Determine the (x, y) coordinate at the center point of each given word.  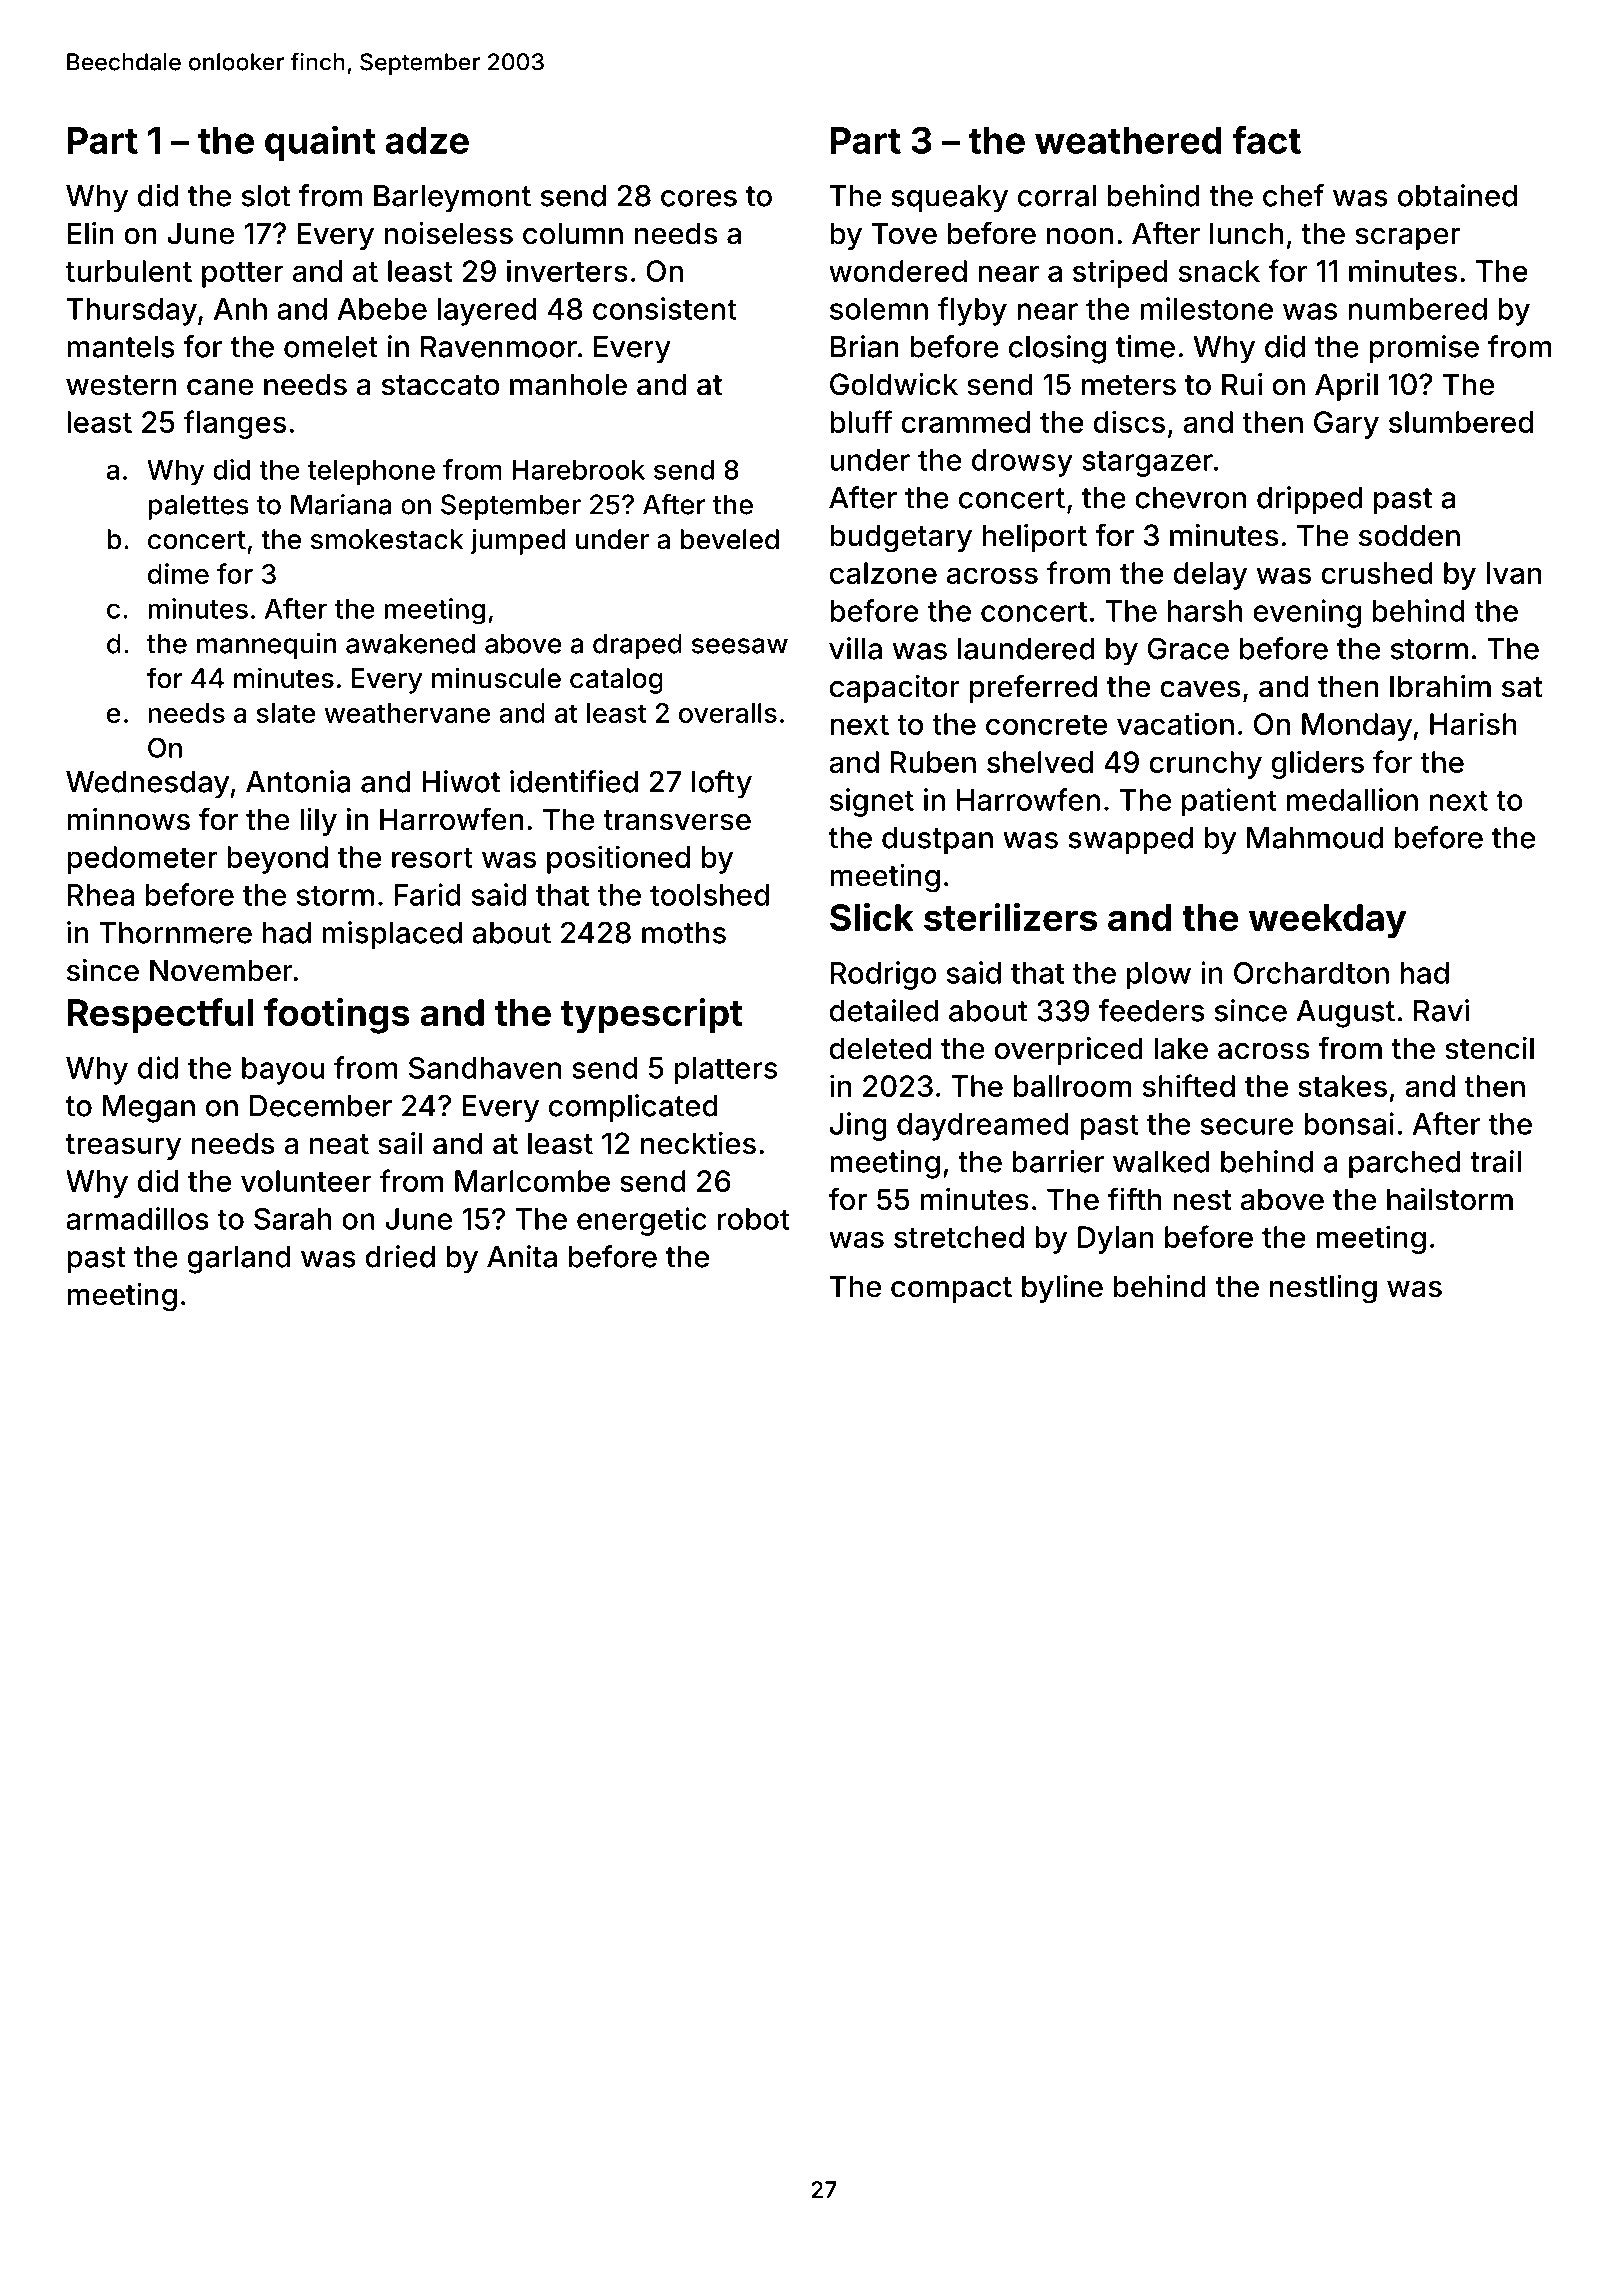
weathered (1128, 140)
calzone (883, 573)
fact (1266, 140)
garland (238, 1260)
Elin (90, 233)
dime (178, 573)
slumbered (1461, 422)
